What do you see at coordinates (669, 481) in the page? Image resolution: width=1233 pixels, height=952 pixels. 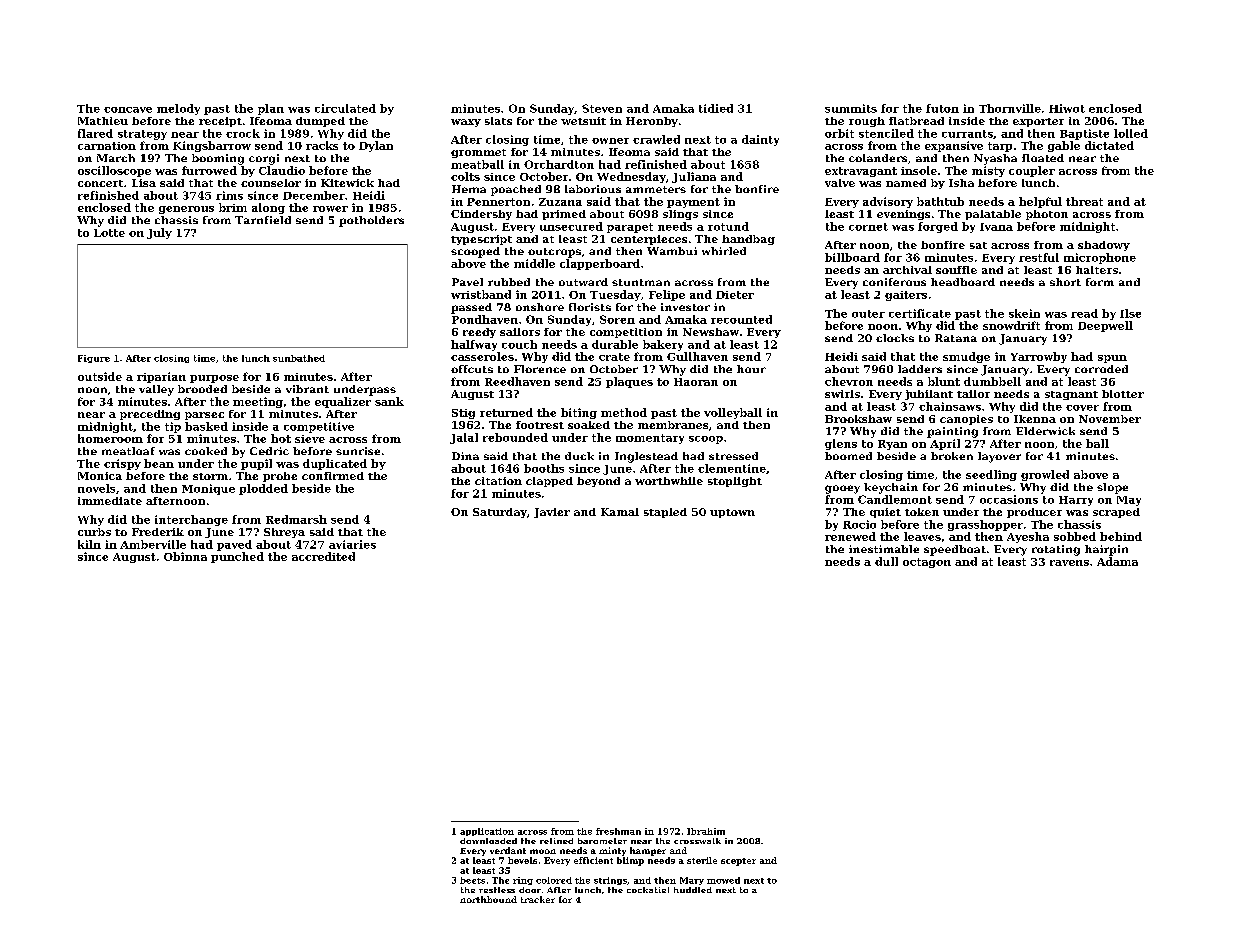 I see `worthwhile` at bounding box center [669, 481].
